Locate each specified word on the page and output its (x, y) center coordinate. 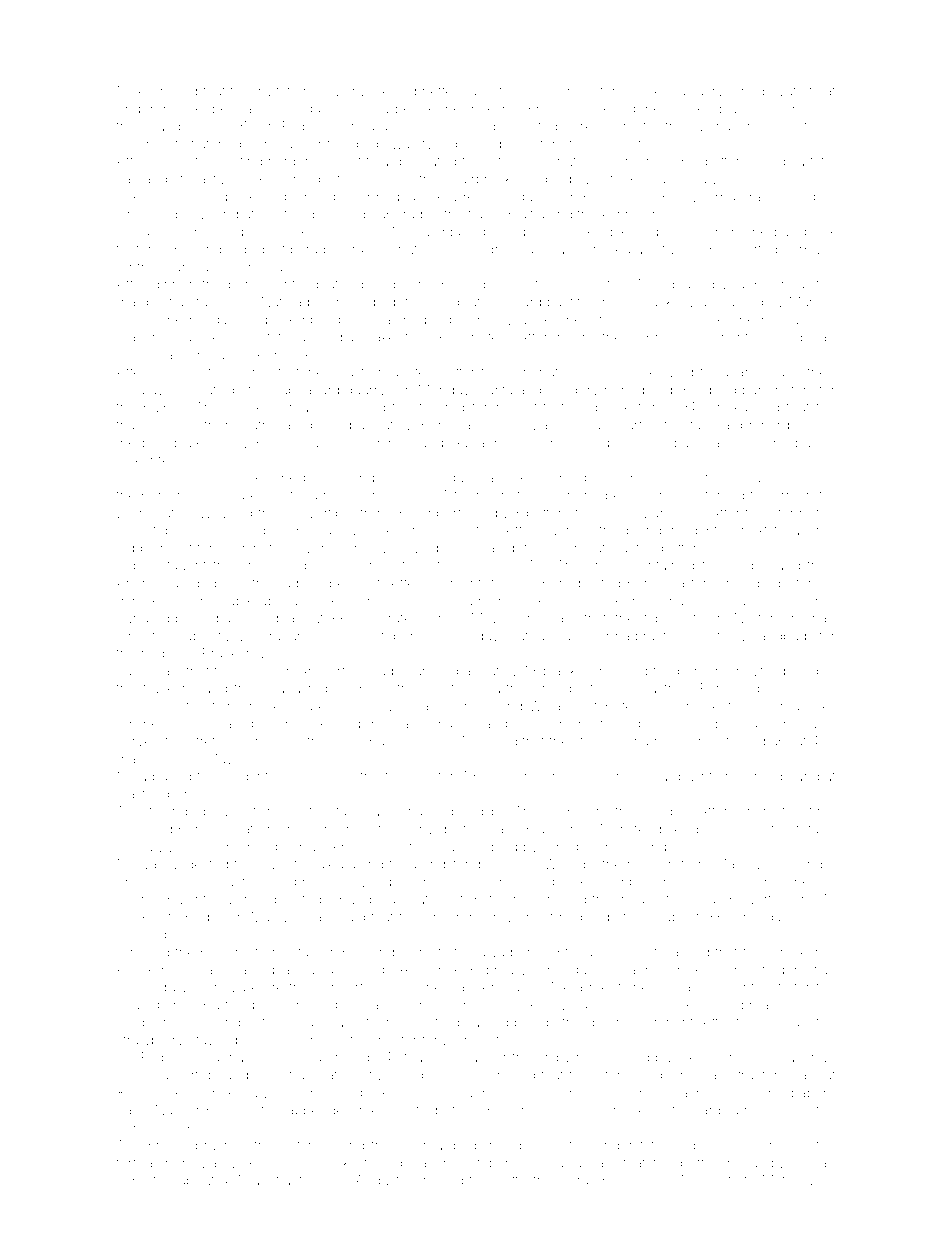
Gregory (573, 391)
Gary (319, 918)
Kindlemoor (153, 969)
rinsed (476, 126)
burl (807, 443)
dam (130, 1111)
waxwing (410, 550)
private (783, 92)
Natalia (657, 952)
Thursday (324, 444)
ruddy (297, 584)
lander (799, 601)
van (128, 180)
